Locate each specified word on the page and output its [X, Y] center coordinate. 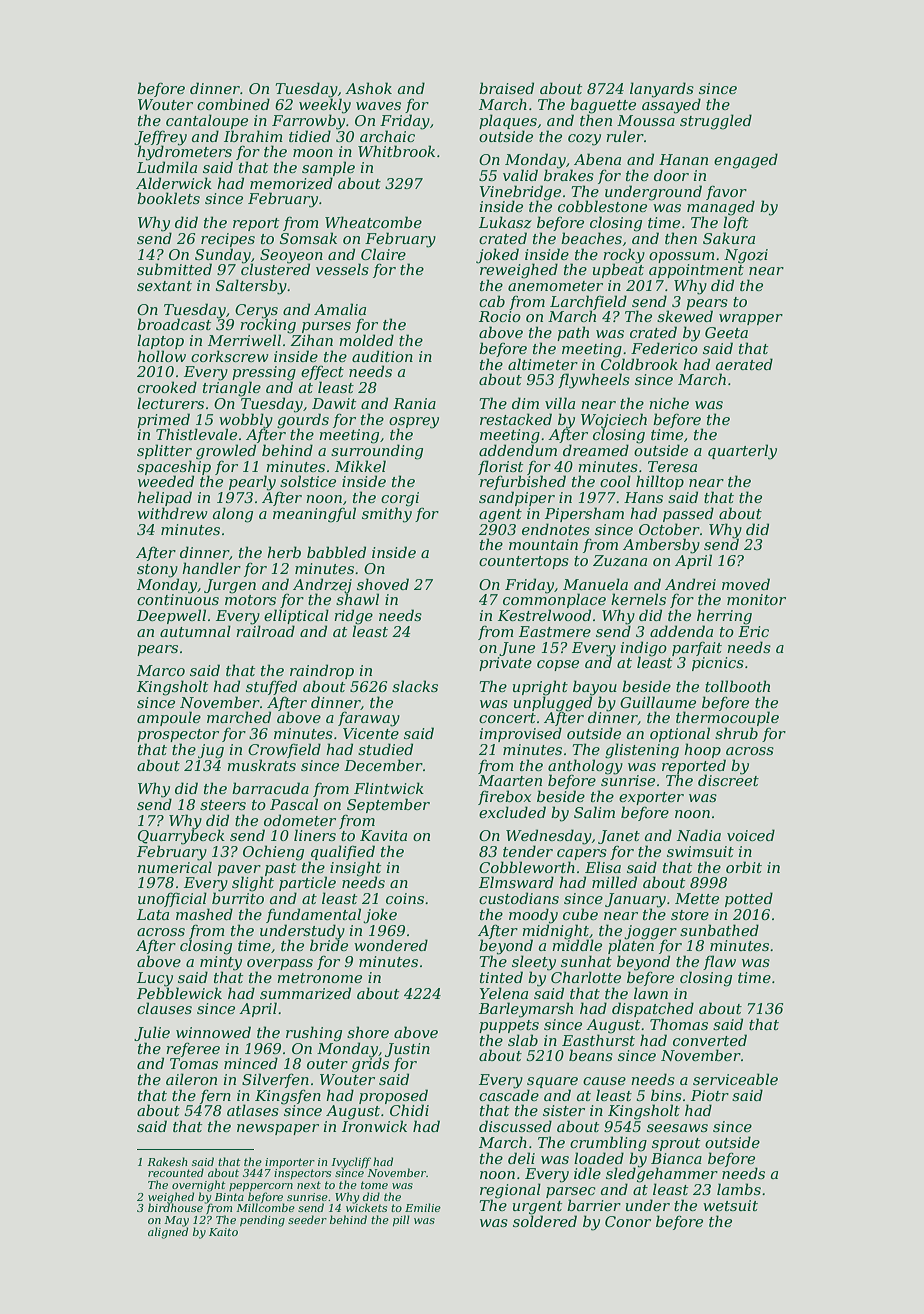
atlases [253, 1110]
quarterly [742, 452]
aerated [744, 364]
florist [500, 468]
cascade [509, 1095]
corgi [400, 499]
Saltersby [251, 287]
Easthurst [598, 1040]
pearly [252, 483]
